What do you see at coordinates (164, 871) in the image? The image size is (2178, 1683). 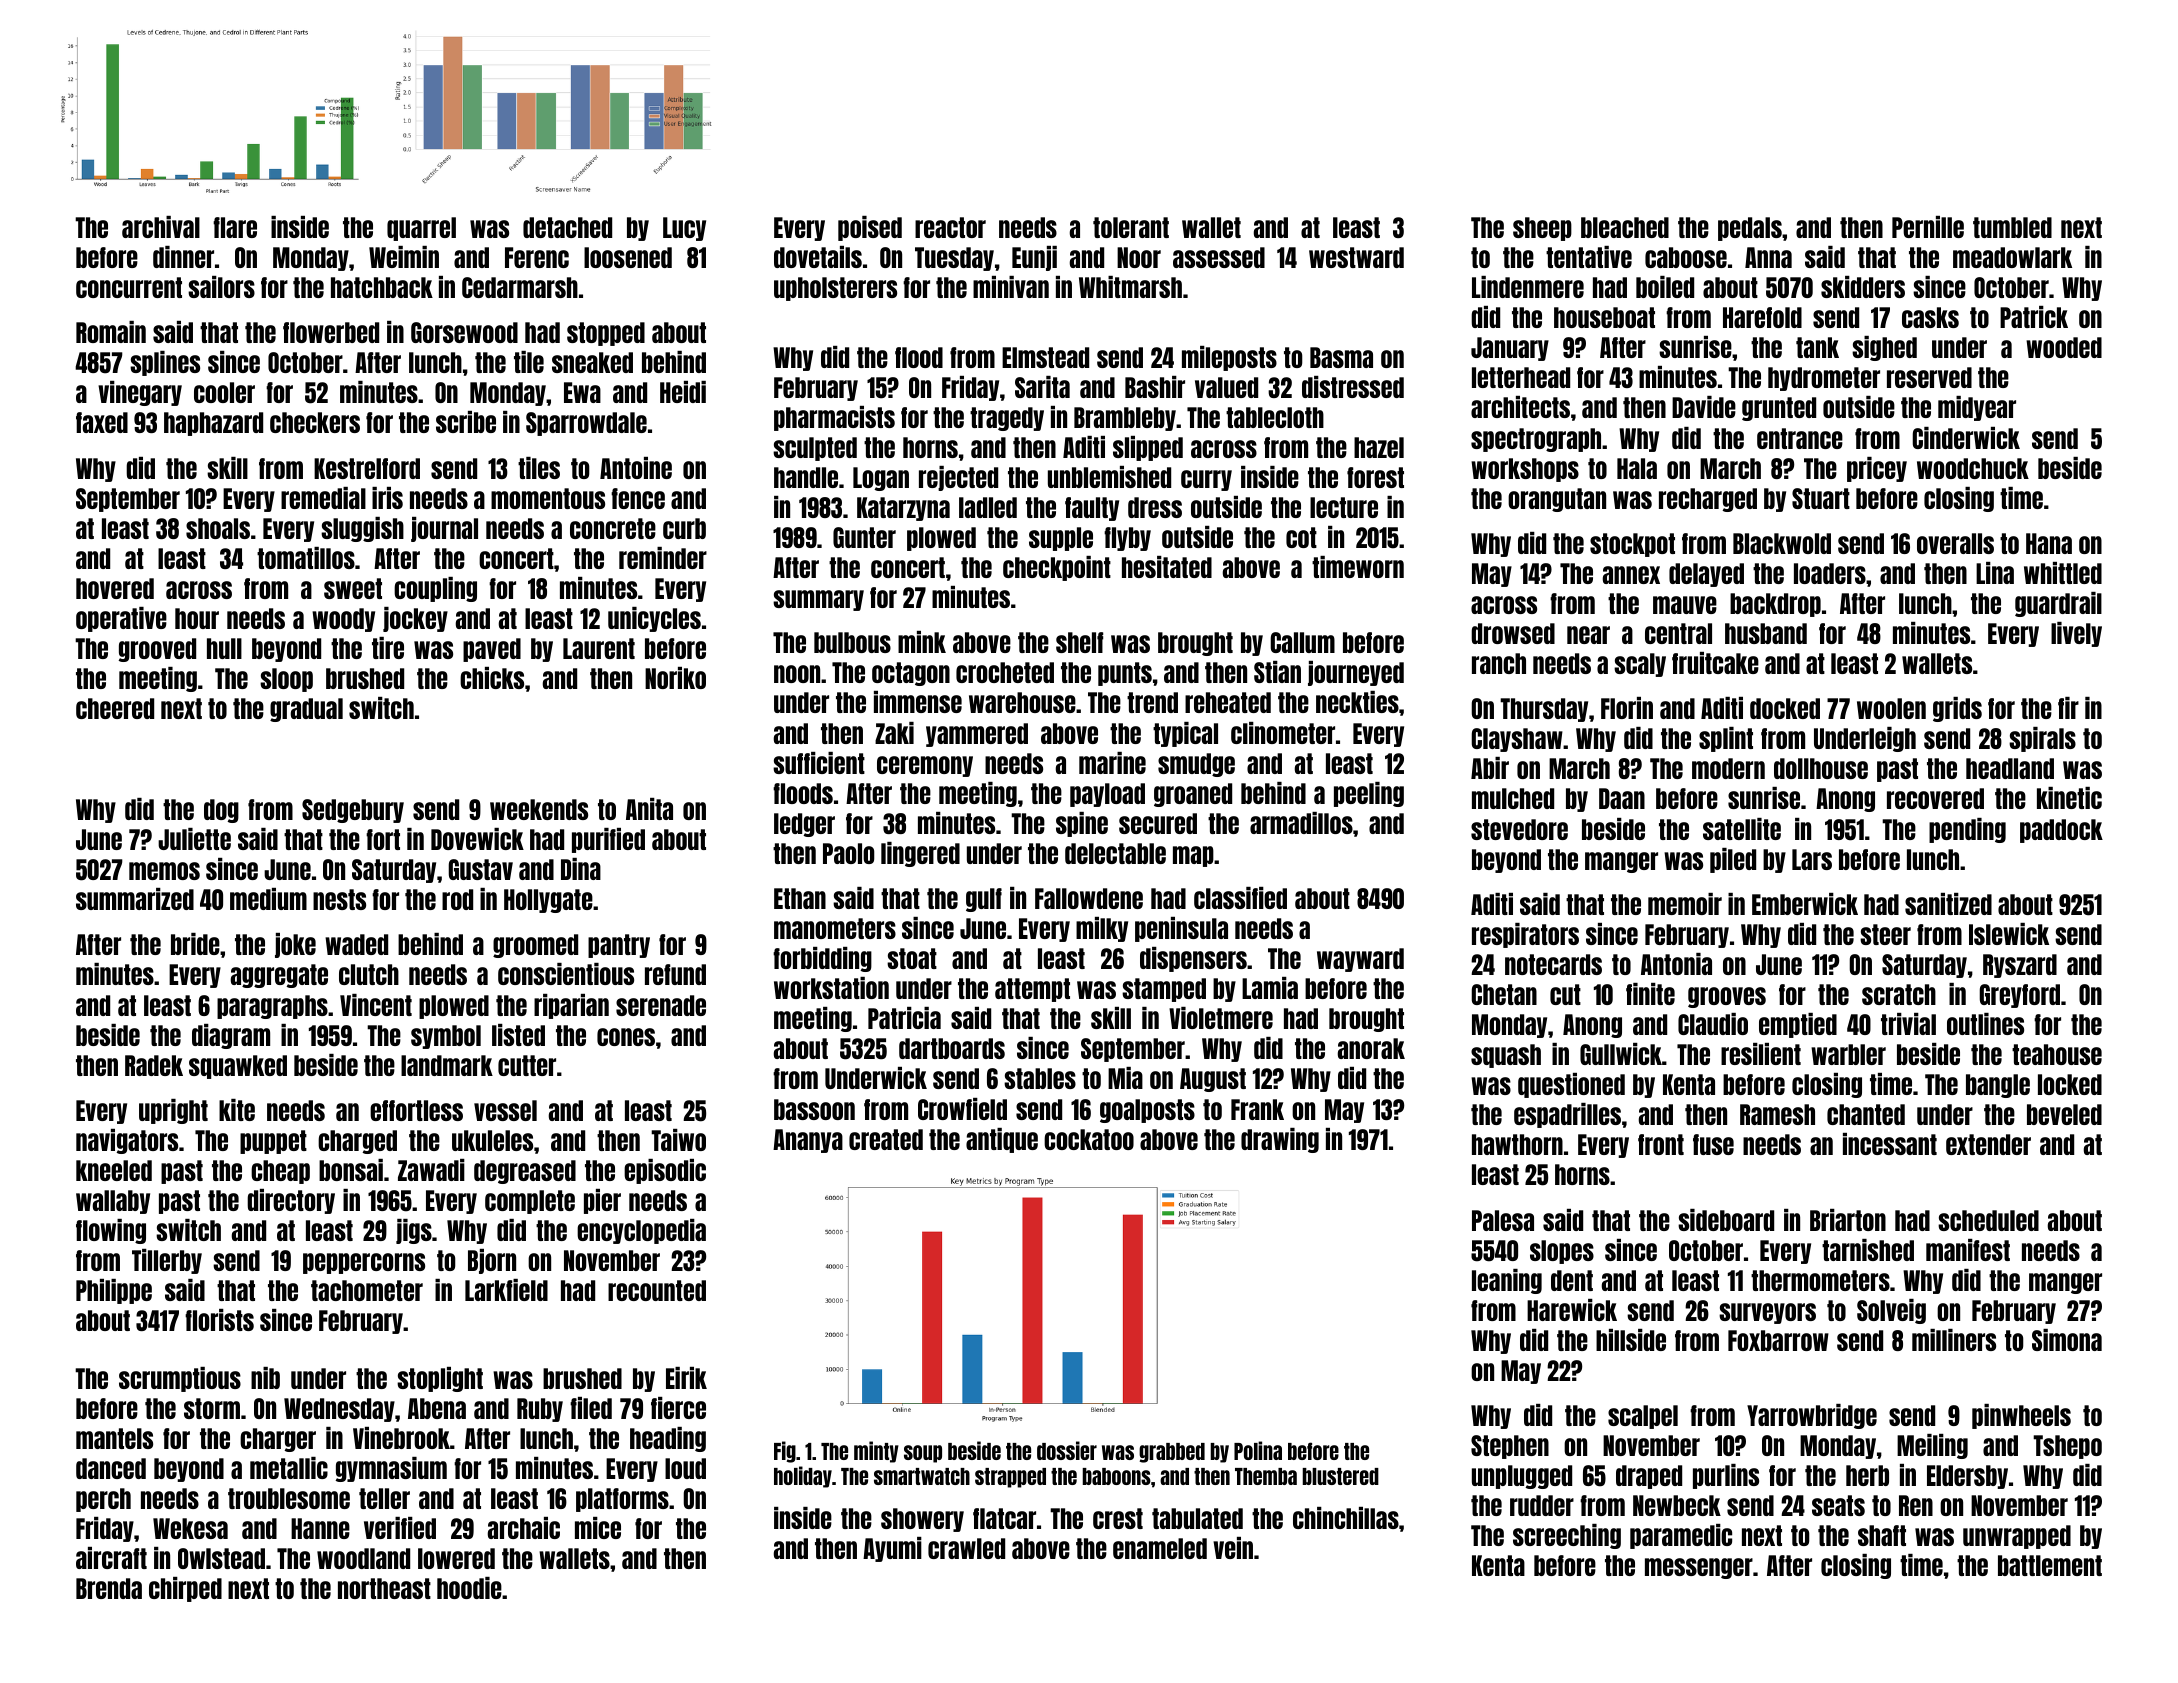 I see `memos` at bounding box center [164, 871].
